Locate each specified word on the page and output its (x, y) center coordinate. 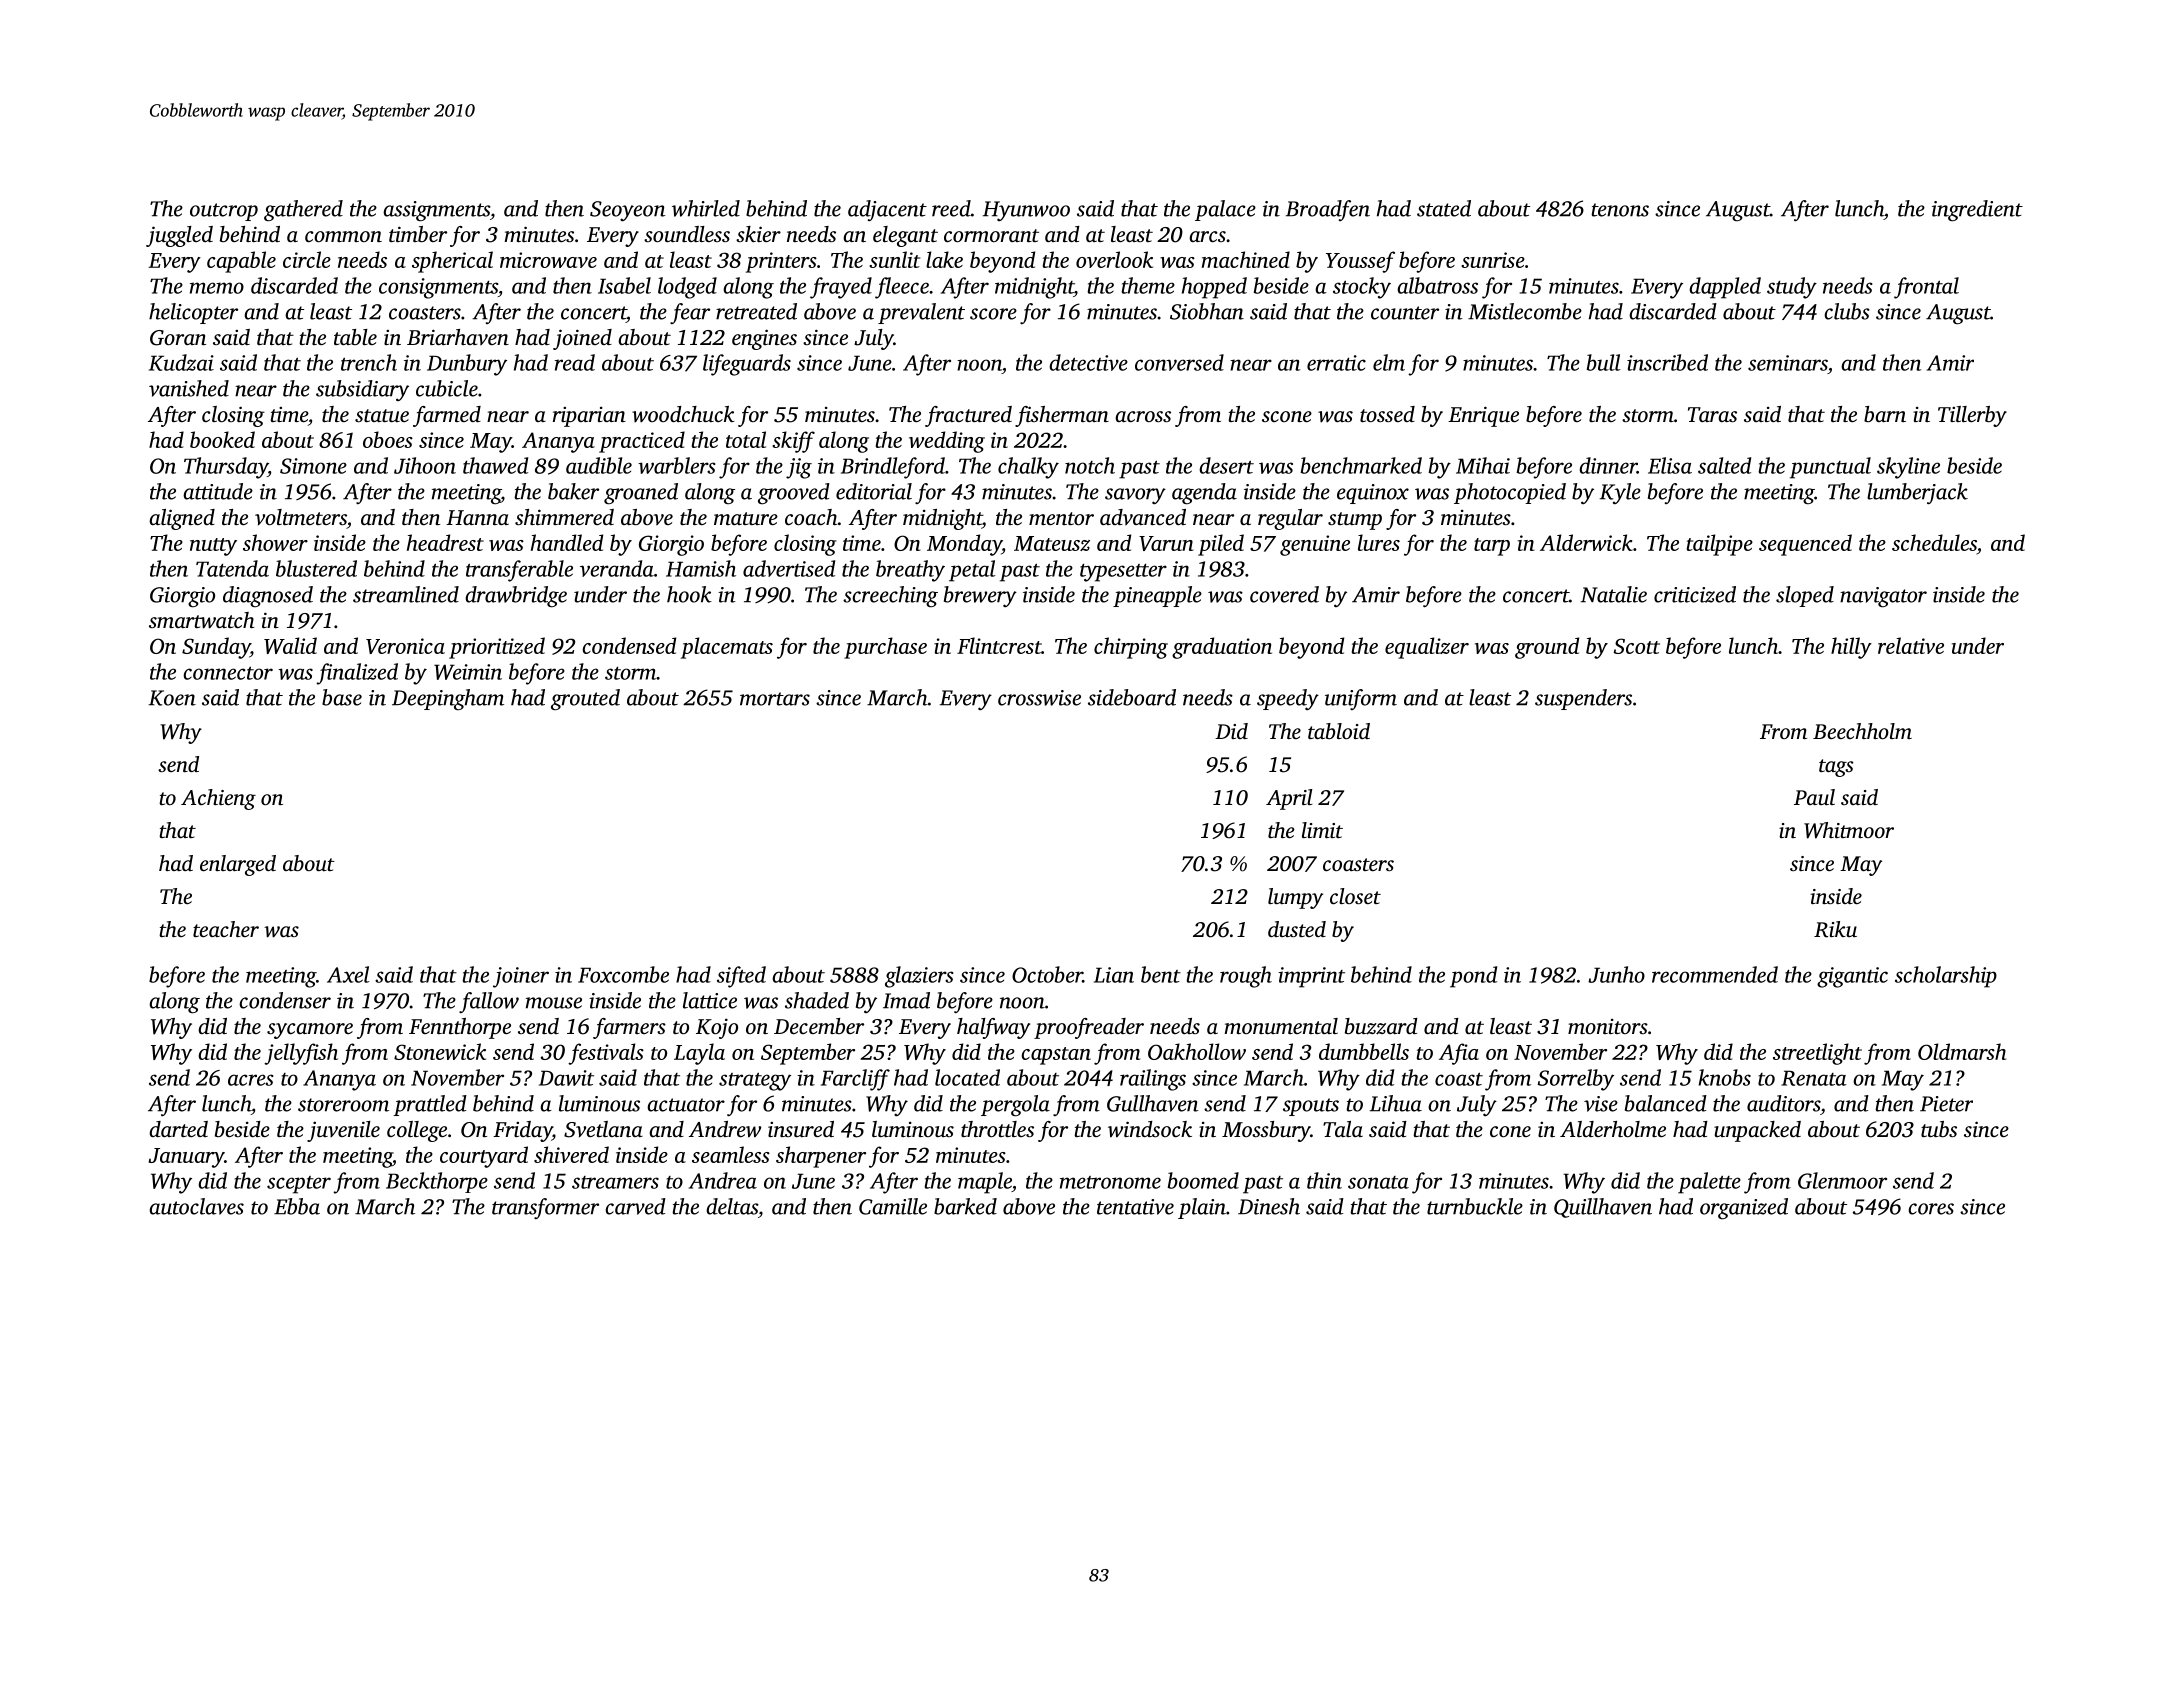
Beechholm (1862, 731)
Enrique (1483, 416)
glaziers (919, 977)
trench (369, 362)
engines (764, 339)
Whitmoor (1849, 830)
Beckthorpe (437, 1182)
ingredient (1977, 211)
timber (418, 234)
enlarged (238, 865)
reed (951, 208)
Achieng (218, 799)
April (1289, 799)
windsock (1150, 1129)
